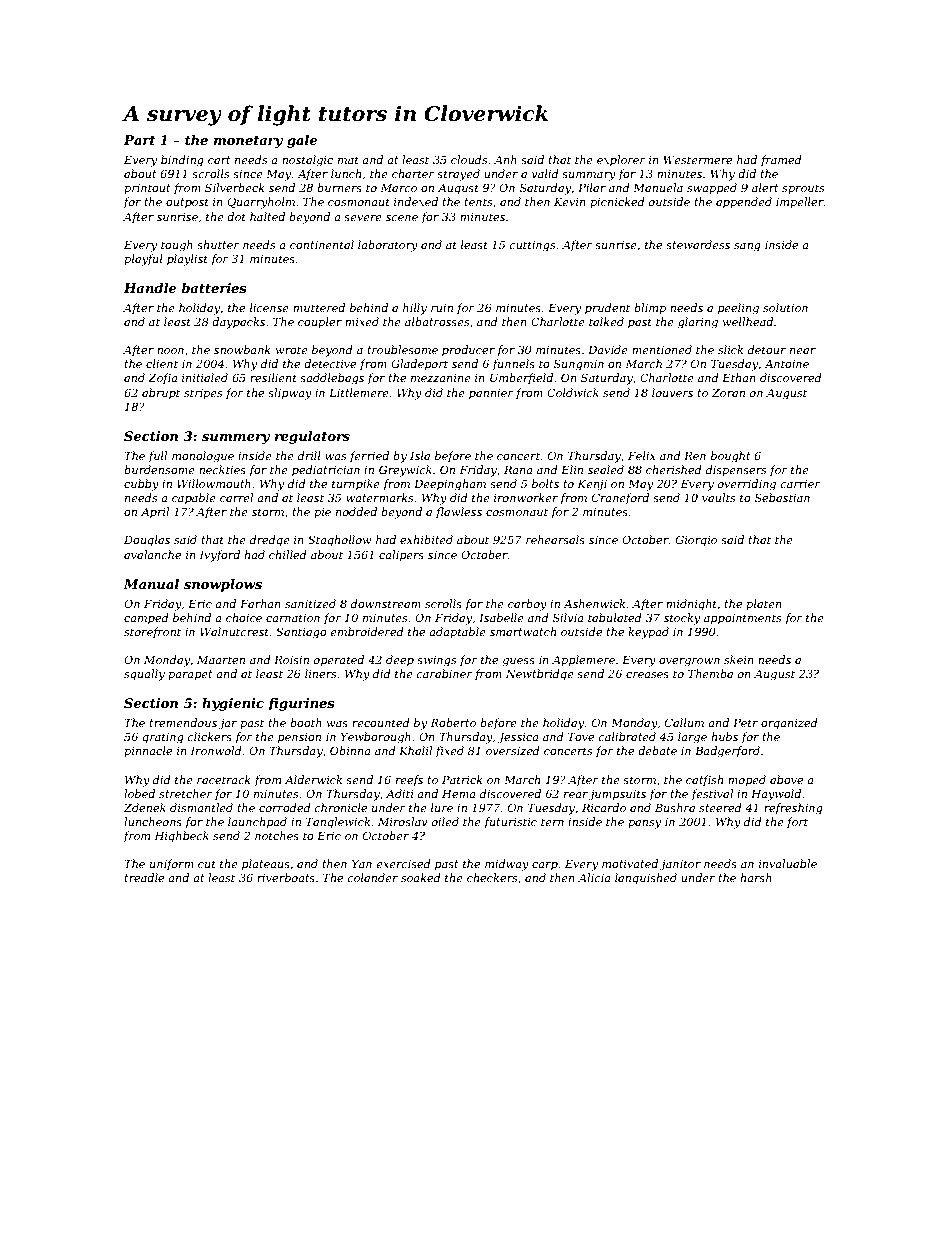 This screenshot has width=952, height=1233. I want to click on platen, so click(764, 604).
